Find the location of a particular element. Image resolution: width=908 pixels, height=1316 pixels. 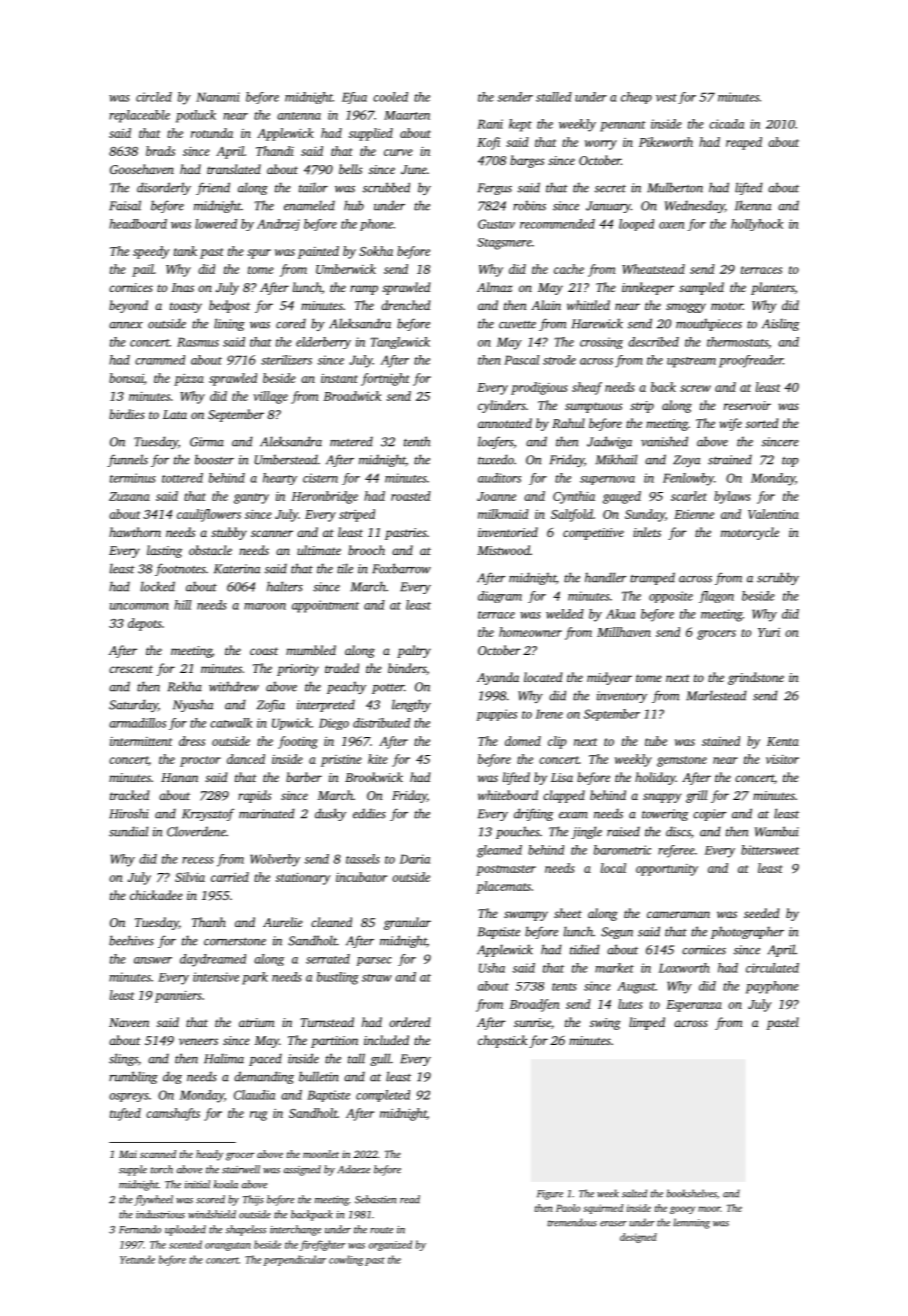

Naveen is located at coordinates (129, 1022).
